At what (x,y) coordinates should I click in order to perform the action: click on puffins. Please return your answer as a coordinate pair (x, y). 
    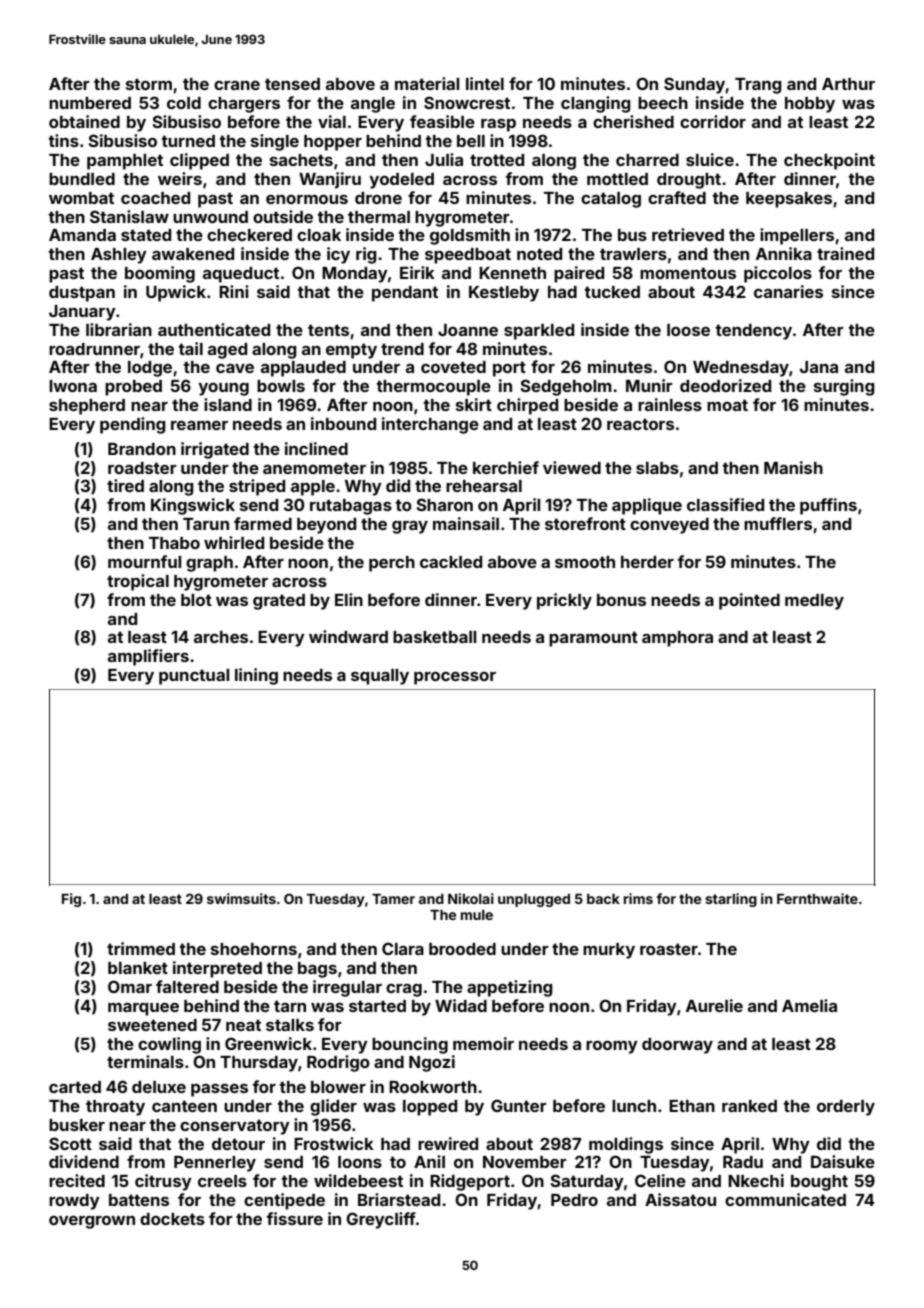
    Looking at the image, I should click on (828, 506).
